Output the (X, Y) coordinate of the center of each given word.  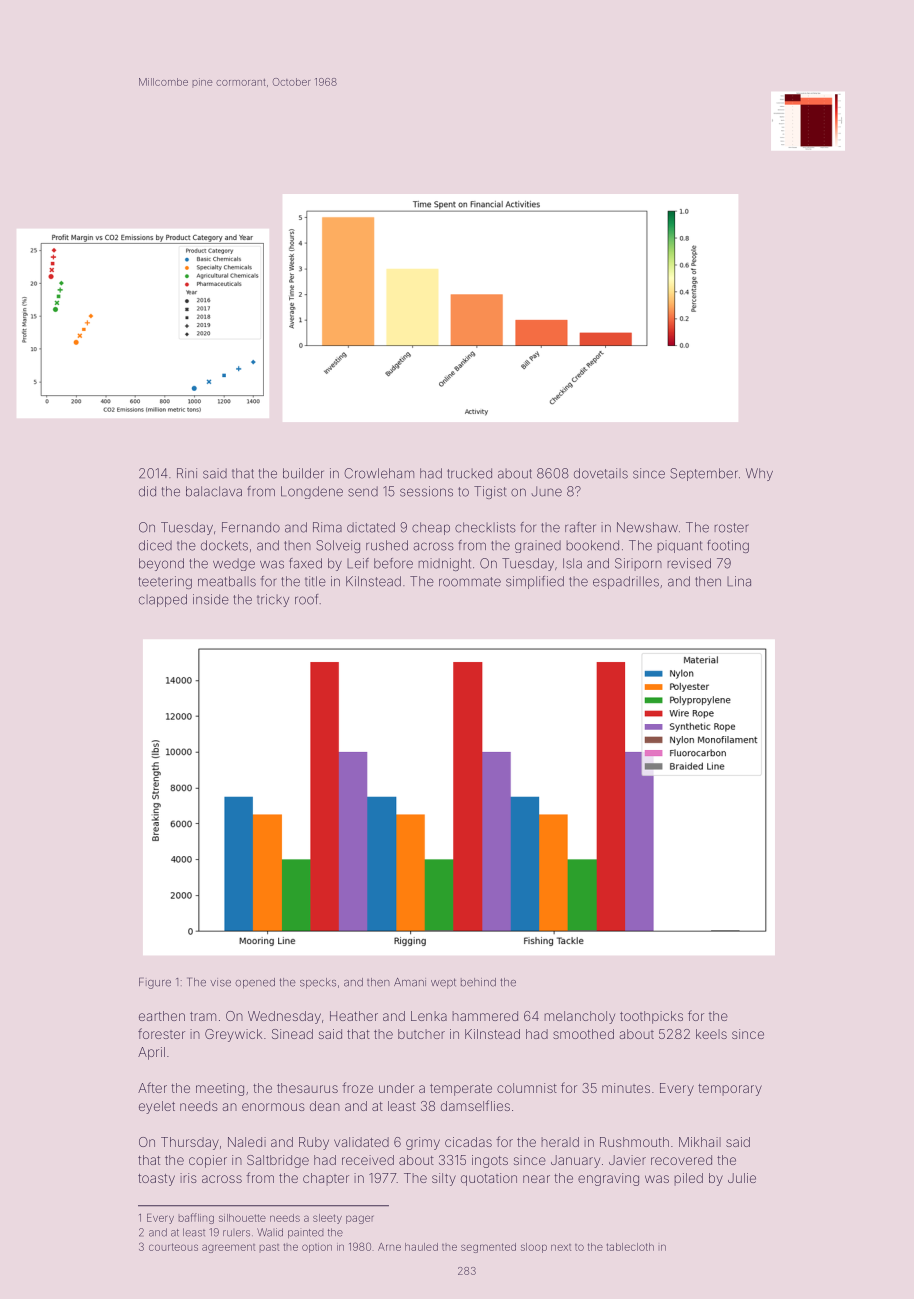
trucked (469, 473)
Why (759, 474)
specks (318, 983)
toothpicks (651, 1017)
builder (303, 473)
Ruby (314, 1143)
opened (255, 983)
